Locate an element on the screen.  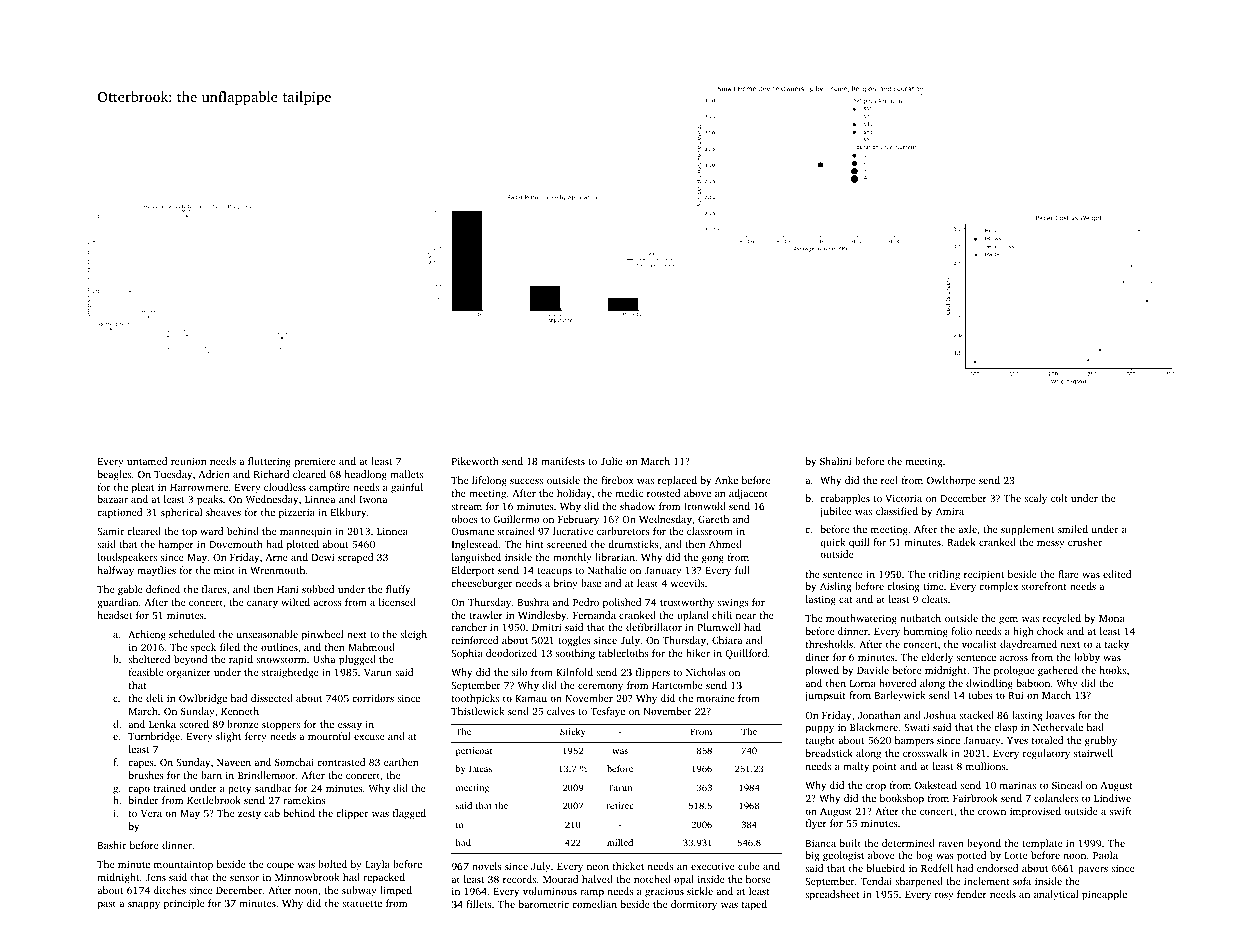
trustworthy is located at coordinates (687, 603).
